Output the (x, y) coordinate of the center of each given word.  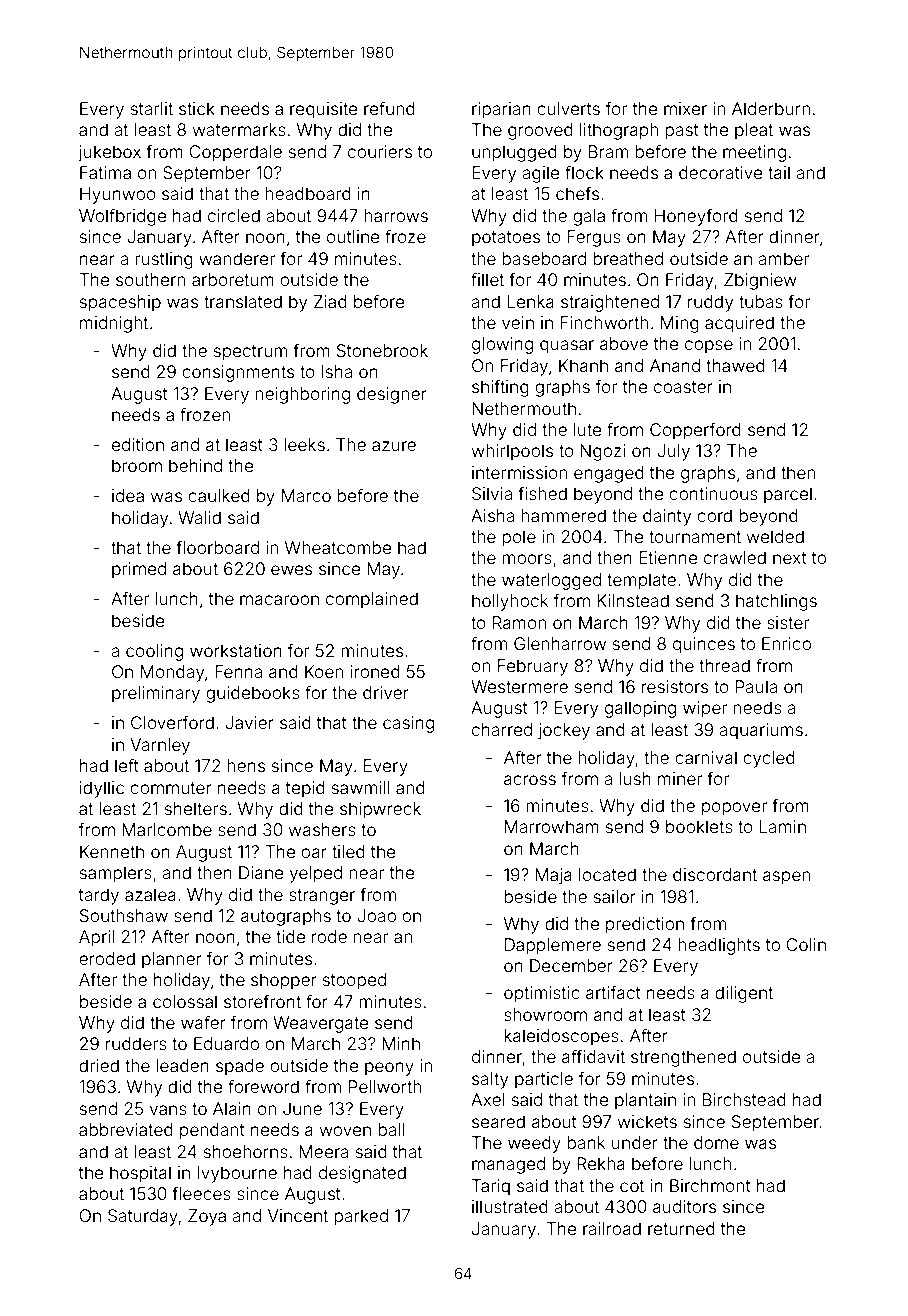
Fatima (105, 172)
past (682, 132)
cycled (769, 759)
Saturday (143, 1217)
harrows (396, 215)
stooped (354, 981)
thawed (735, 365)
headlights (719, 946)
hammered (563, 515)
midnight (114, 324)
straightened (610, 303)
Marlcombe (167, 829)
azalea (150, 894)
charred (502, 729)
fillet (487, 279)
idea (128, 495)
